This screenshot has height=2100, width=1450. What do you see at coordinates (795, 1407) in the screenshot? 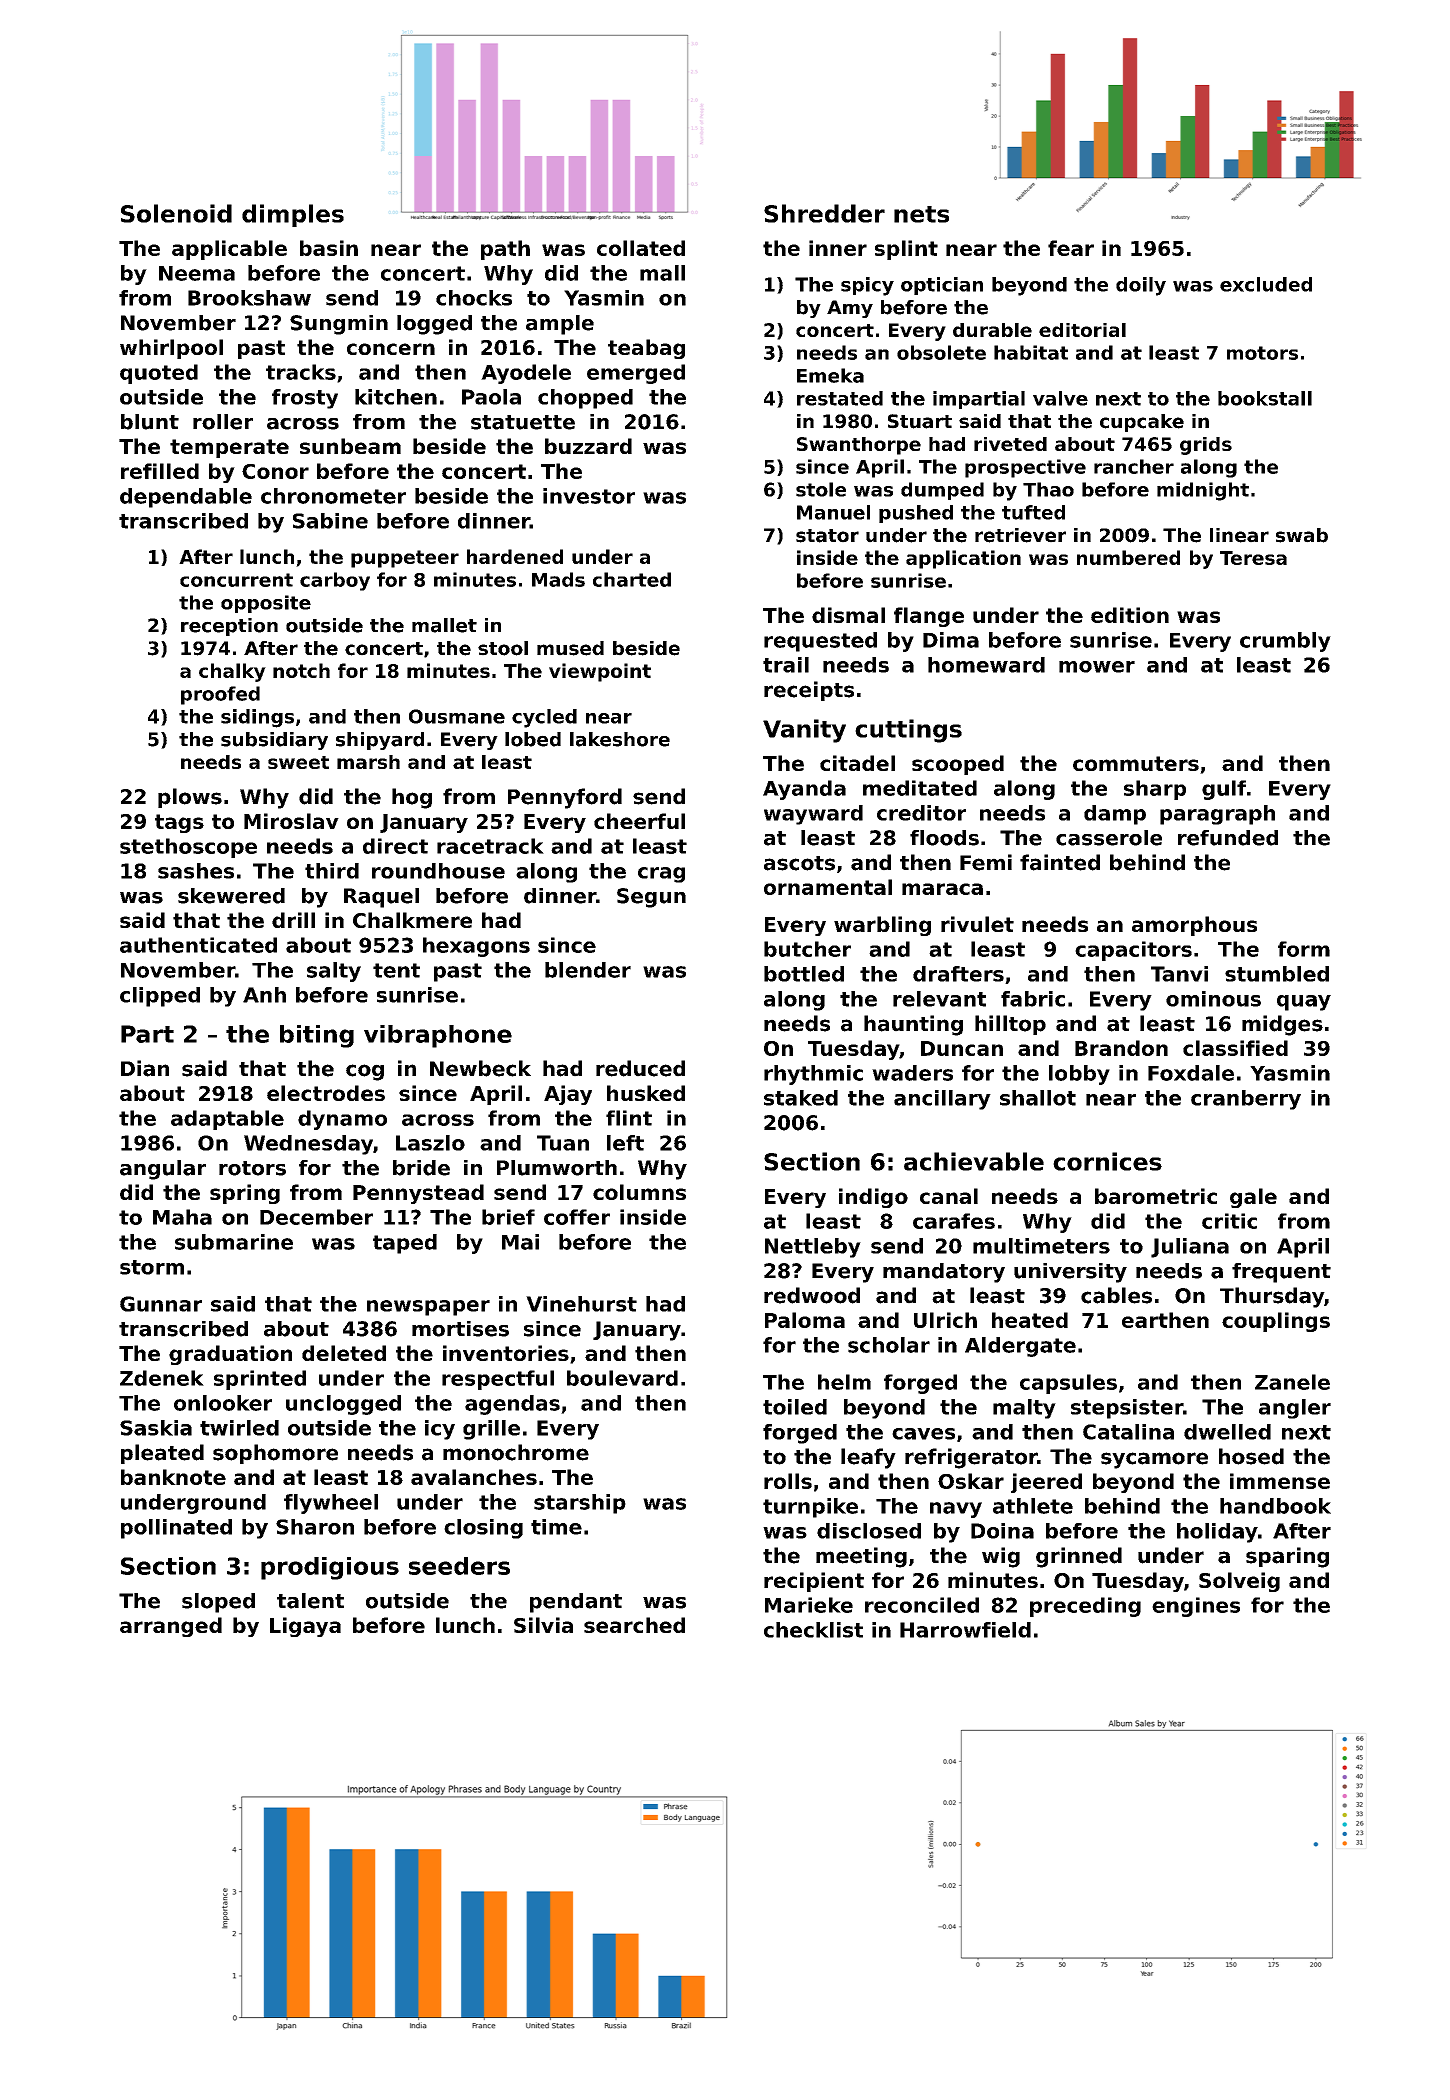
I see `toiled` at bounding box center [795, 1407].
